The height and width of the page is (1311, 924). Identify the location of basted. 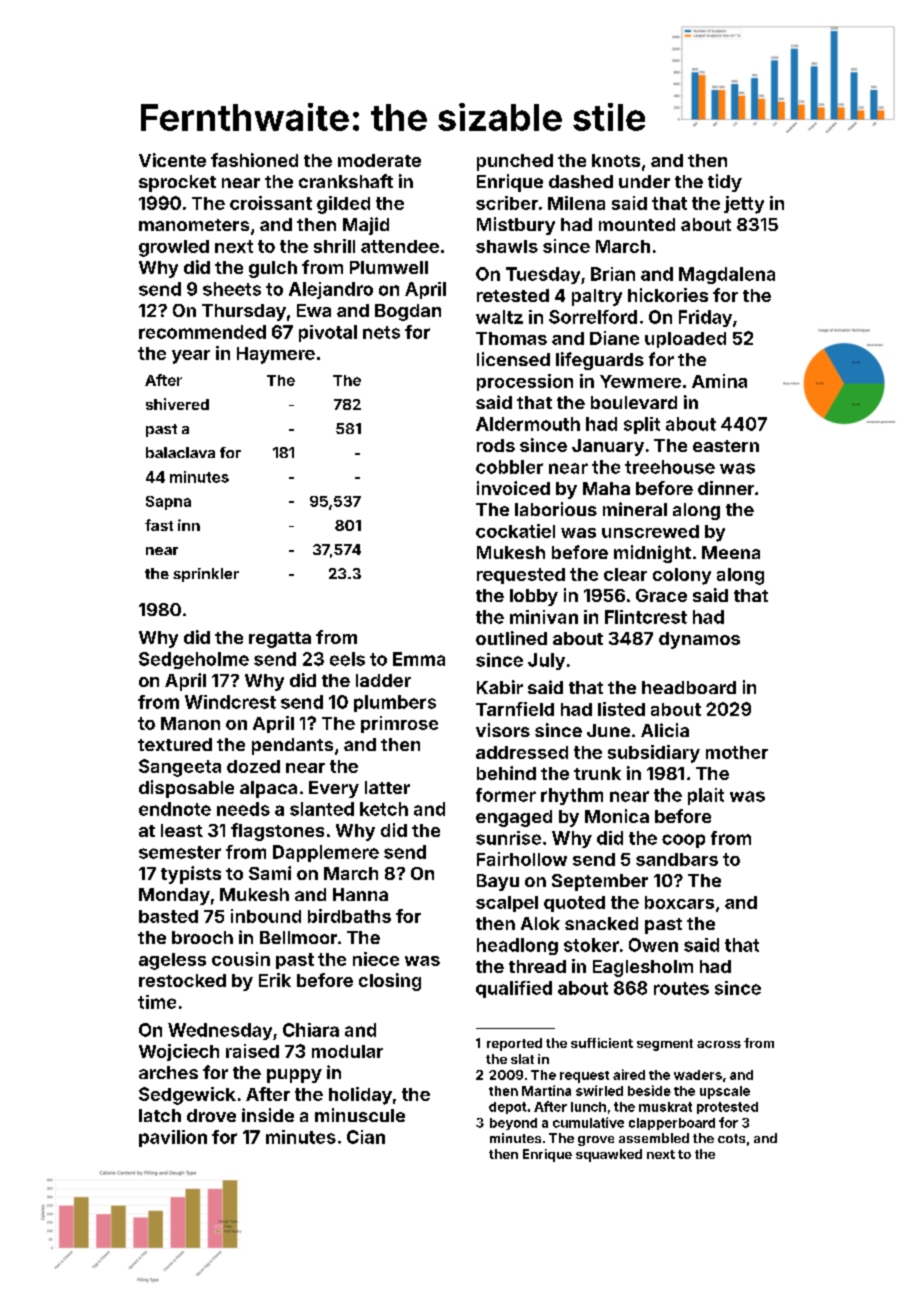
(168, 916).
